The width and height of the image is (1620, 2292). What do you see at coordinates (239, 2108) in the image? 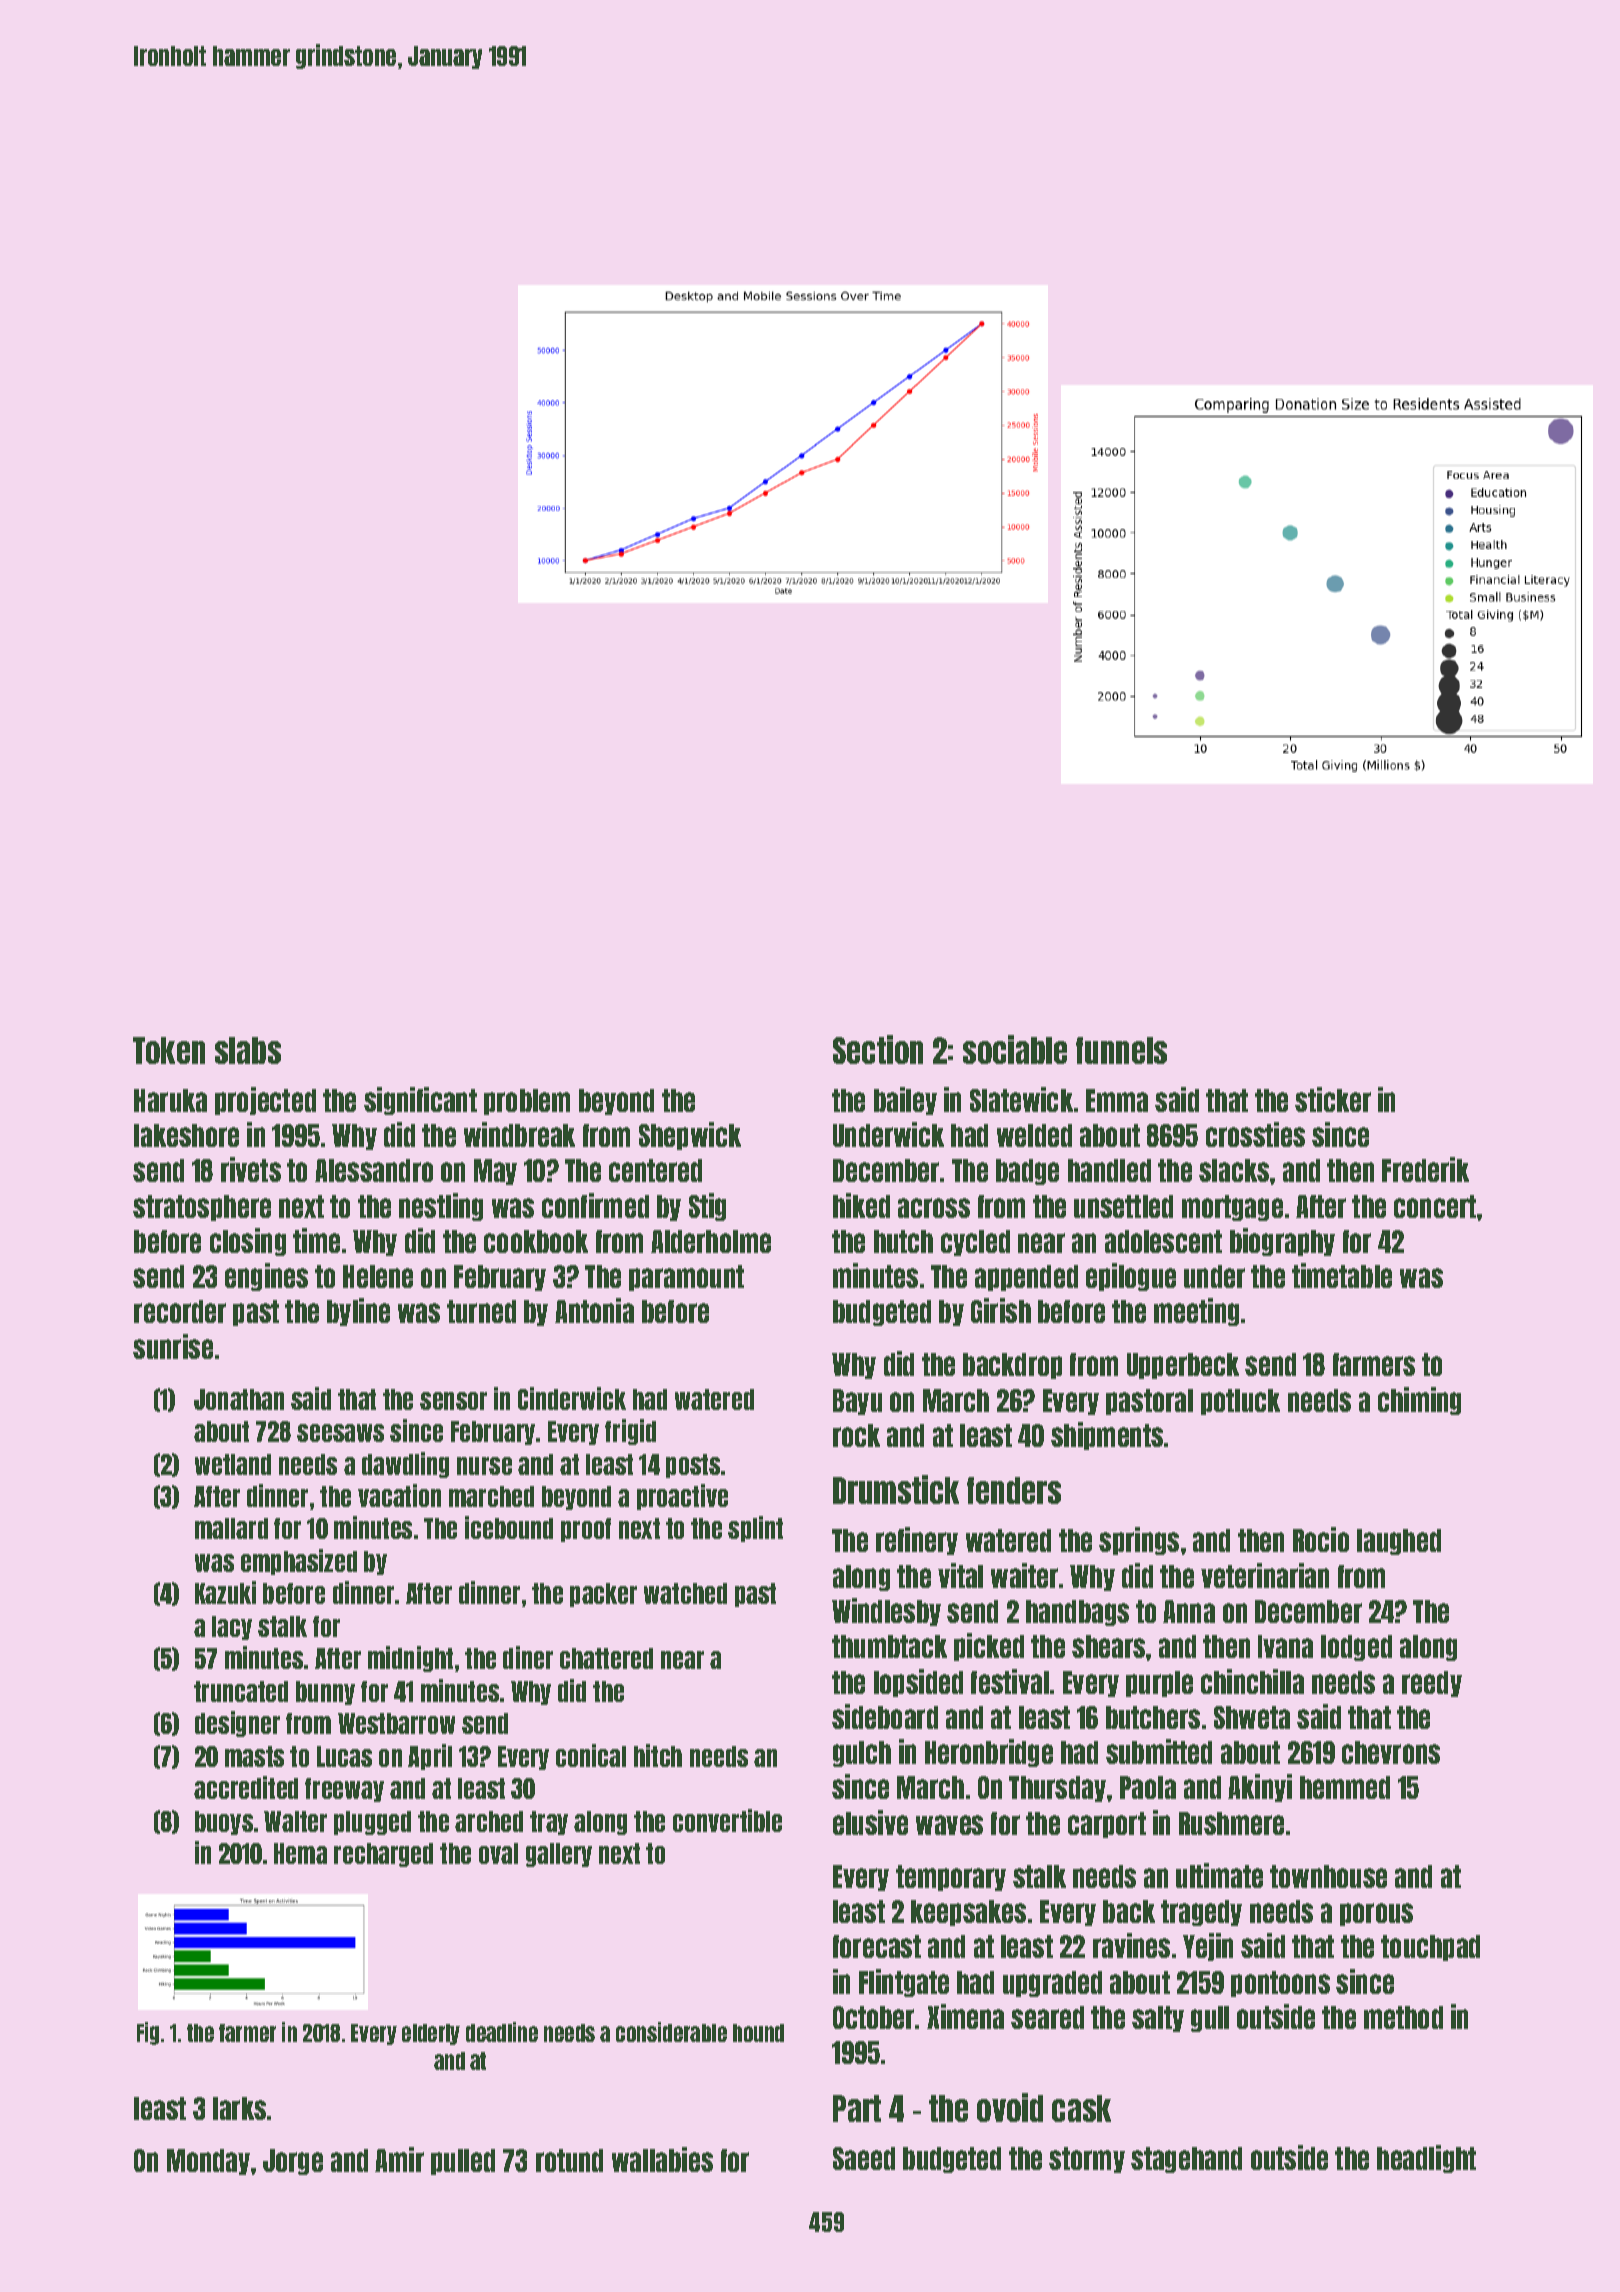
I see `larks` at bounding box center [239, 2108].
